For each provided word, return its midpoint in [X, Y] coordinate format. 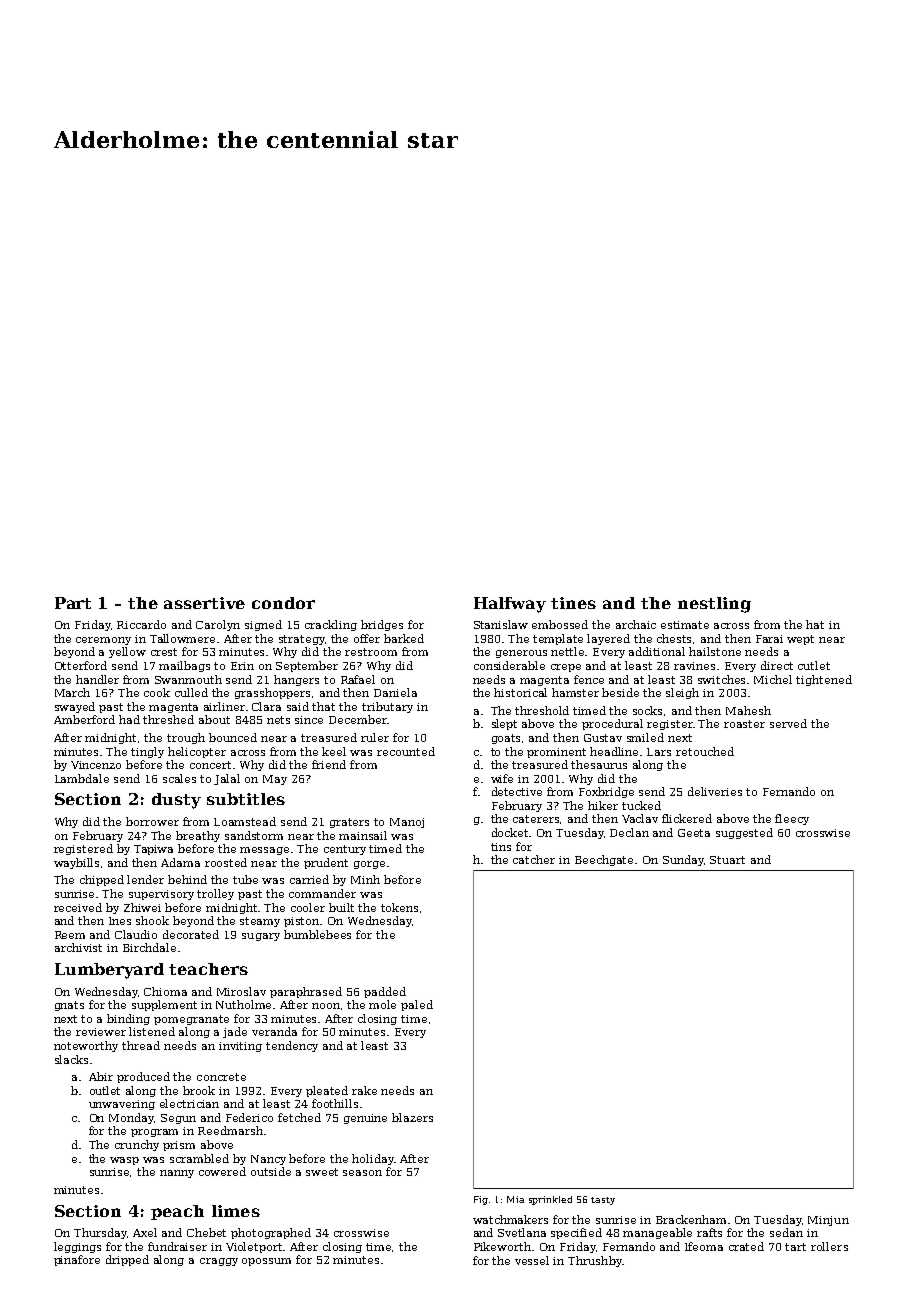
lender [145, 879]
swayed [75, 707]
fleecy [792, 819]
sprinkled [550, 1200]
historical [520, 692]
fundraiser [177, 1246]
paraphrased [306, 992]
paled [417, 1005]
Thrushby [595, 1261]
